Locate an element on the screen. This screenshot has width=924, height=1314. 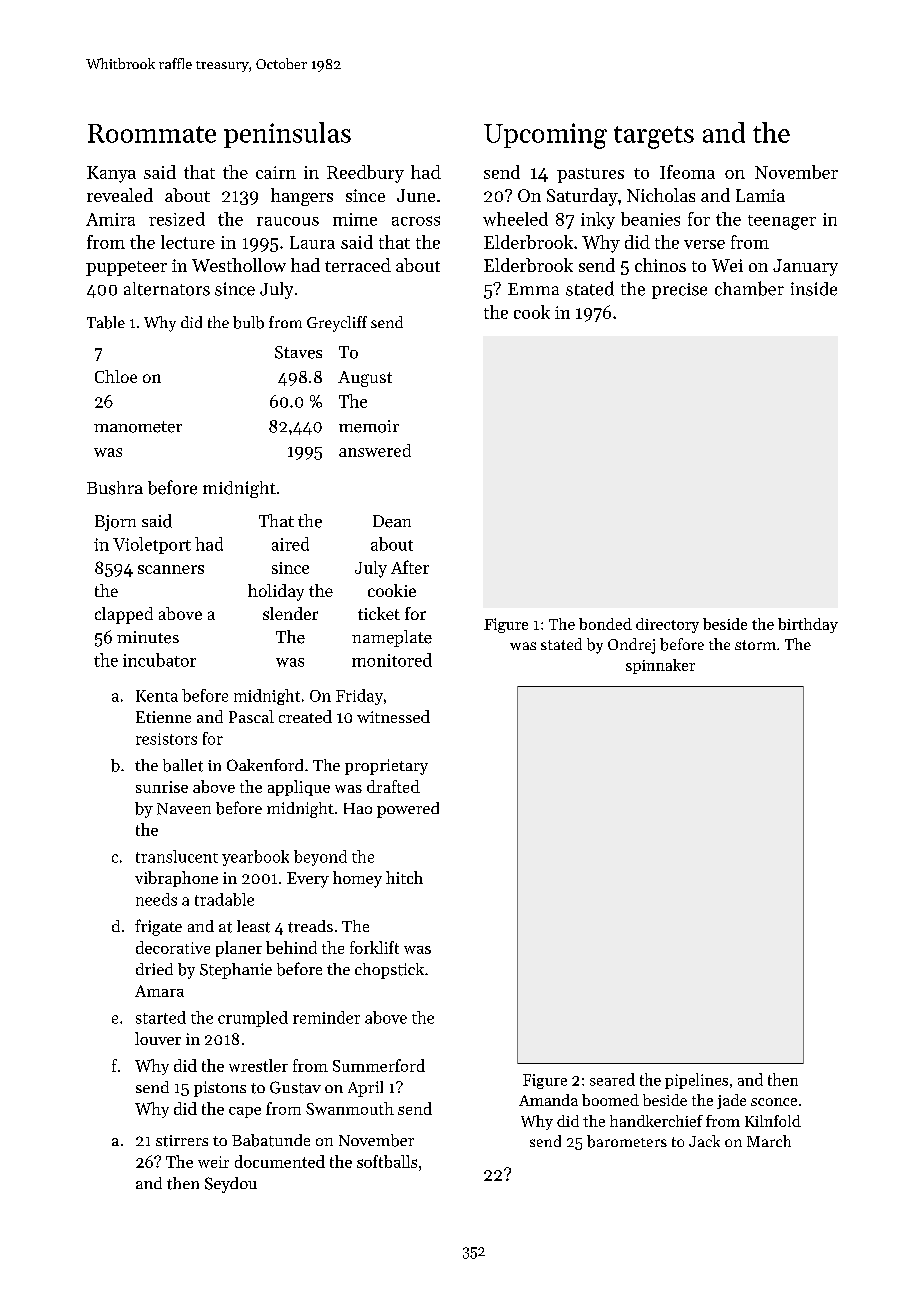
pipelines is located at coordinates (696, 1081).
